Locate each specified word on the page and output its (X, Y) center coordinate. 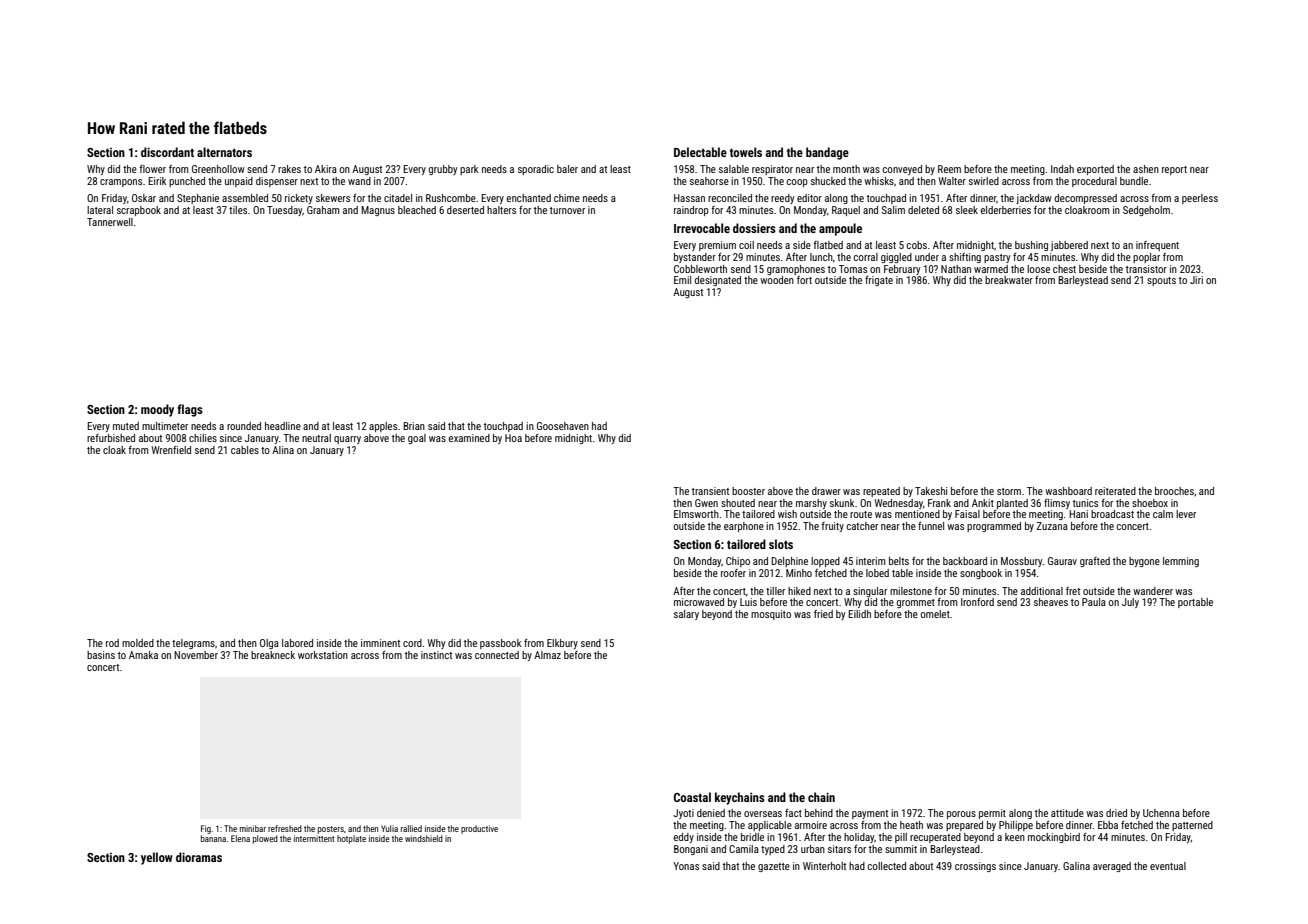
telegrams (193, 644)
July (1130, 603)
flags (190, 410)
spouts (1161, 281)
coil (746, 245)
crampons (121, 183)
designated (717, 281)
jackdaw (1034, 199)
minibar (253, 828)
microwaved (699, 602)
